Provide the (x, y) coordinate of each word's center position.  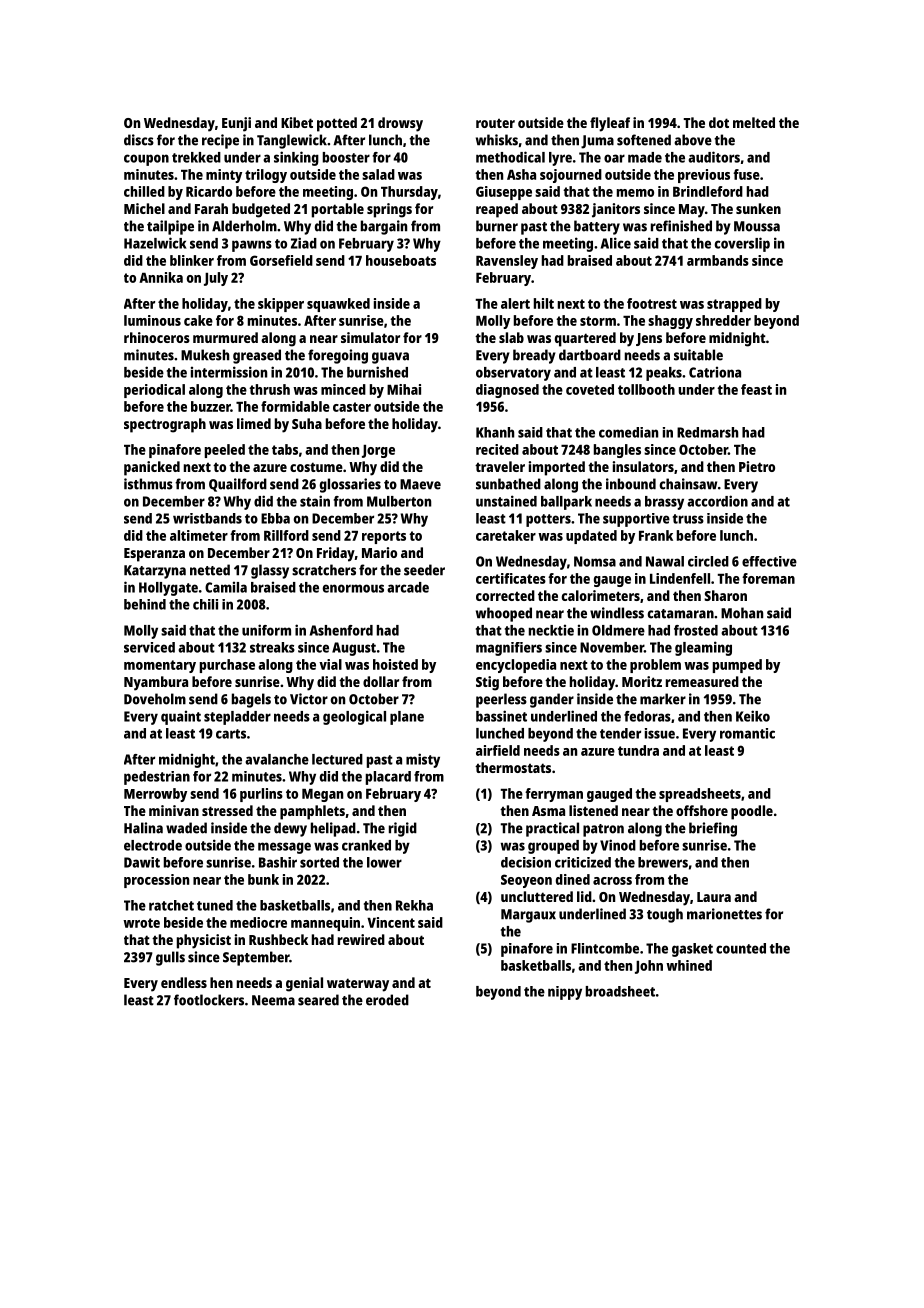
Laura (714, 897)
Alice (616, 243)
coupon (146, 160)
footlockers (209, 1000)
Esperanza (154, 555)
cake (198, 320)
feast (756, 389)
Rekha (414, 905)
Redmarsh (707, 432)
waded (186, 828)
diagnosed (507, 391)
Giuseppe (504, 193)
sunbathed (508, 484)
